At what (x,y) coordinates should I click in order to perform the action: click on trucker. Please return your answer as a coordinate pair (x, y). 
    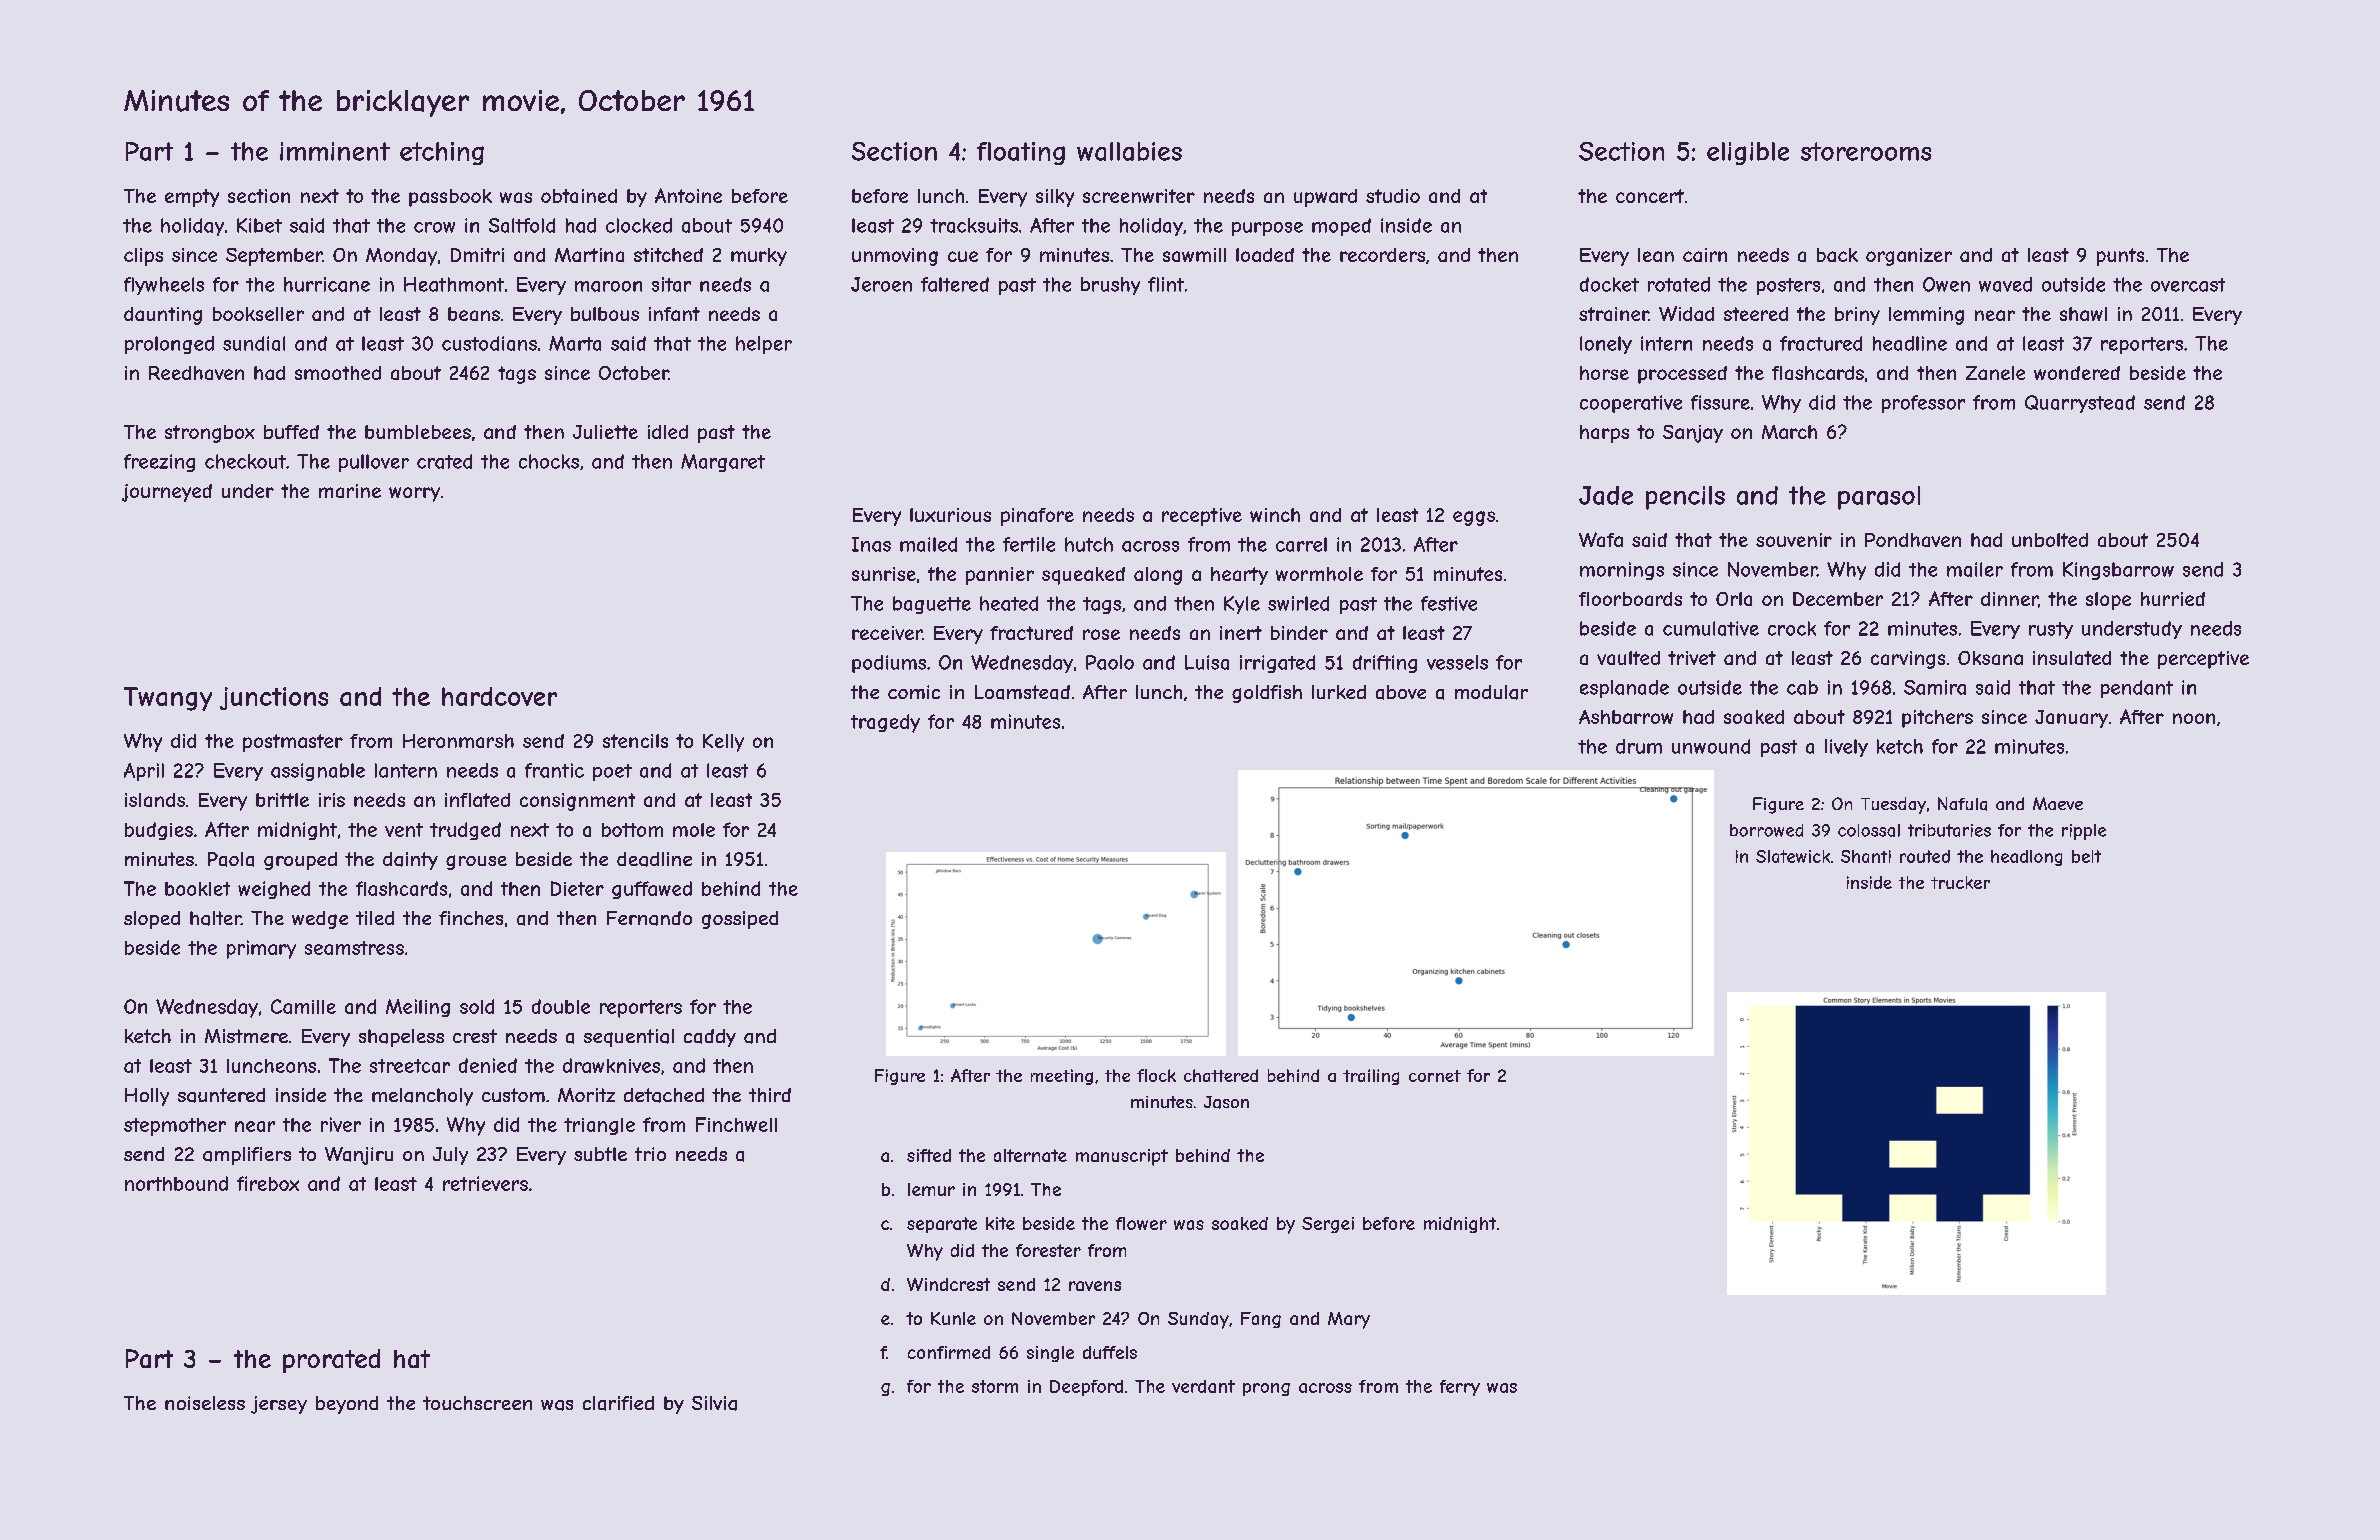
    Looking at the image, I should click on (1960, 882).
